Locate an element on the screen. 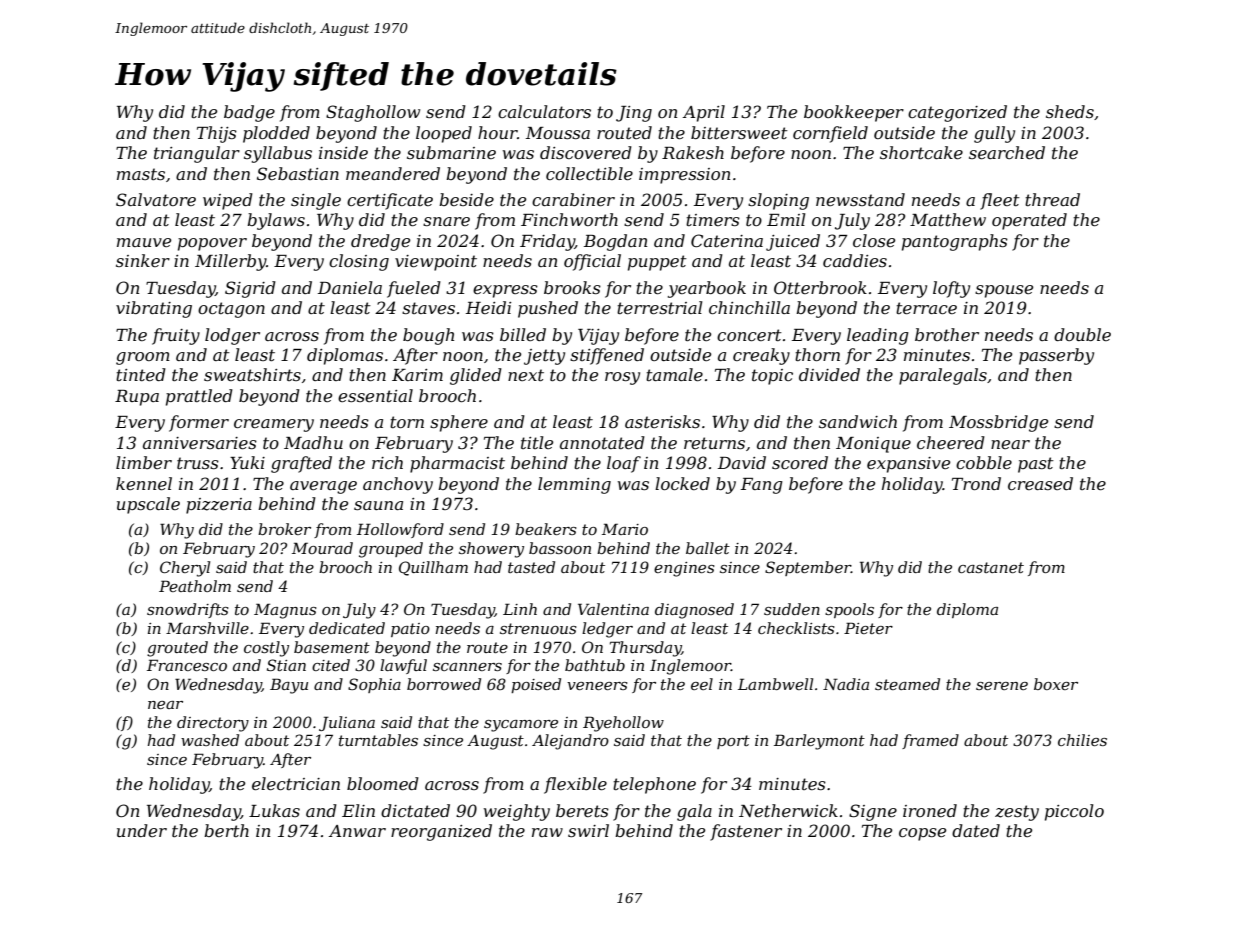  washed is located at coordinates (210, 740).
